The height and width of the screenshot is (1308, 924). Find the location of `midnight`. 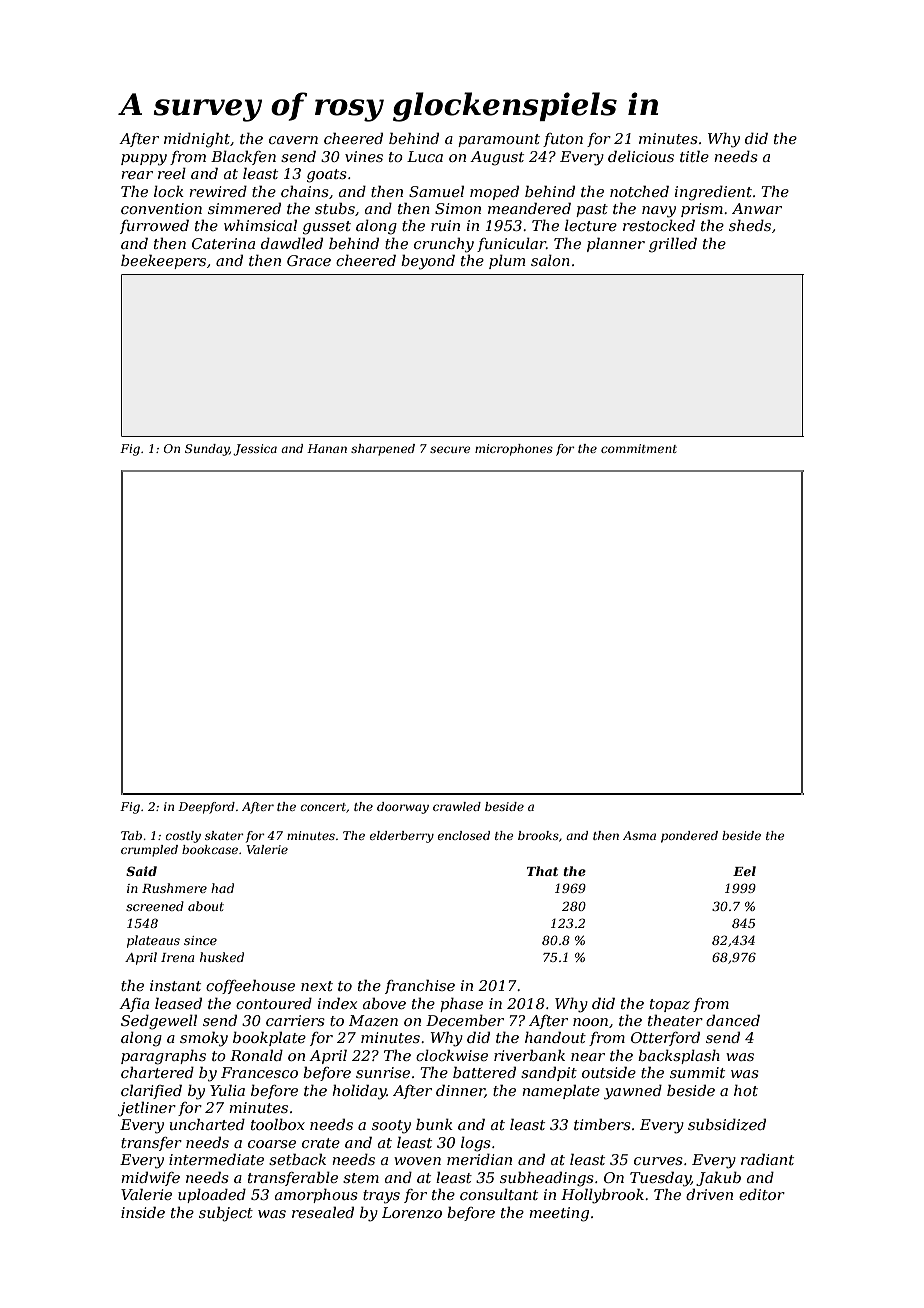

midnight is located at coordinates (197, 140).
